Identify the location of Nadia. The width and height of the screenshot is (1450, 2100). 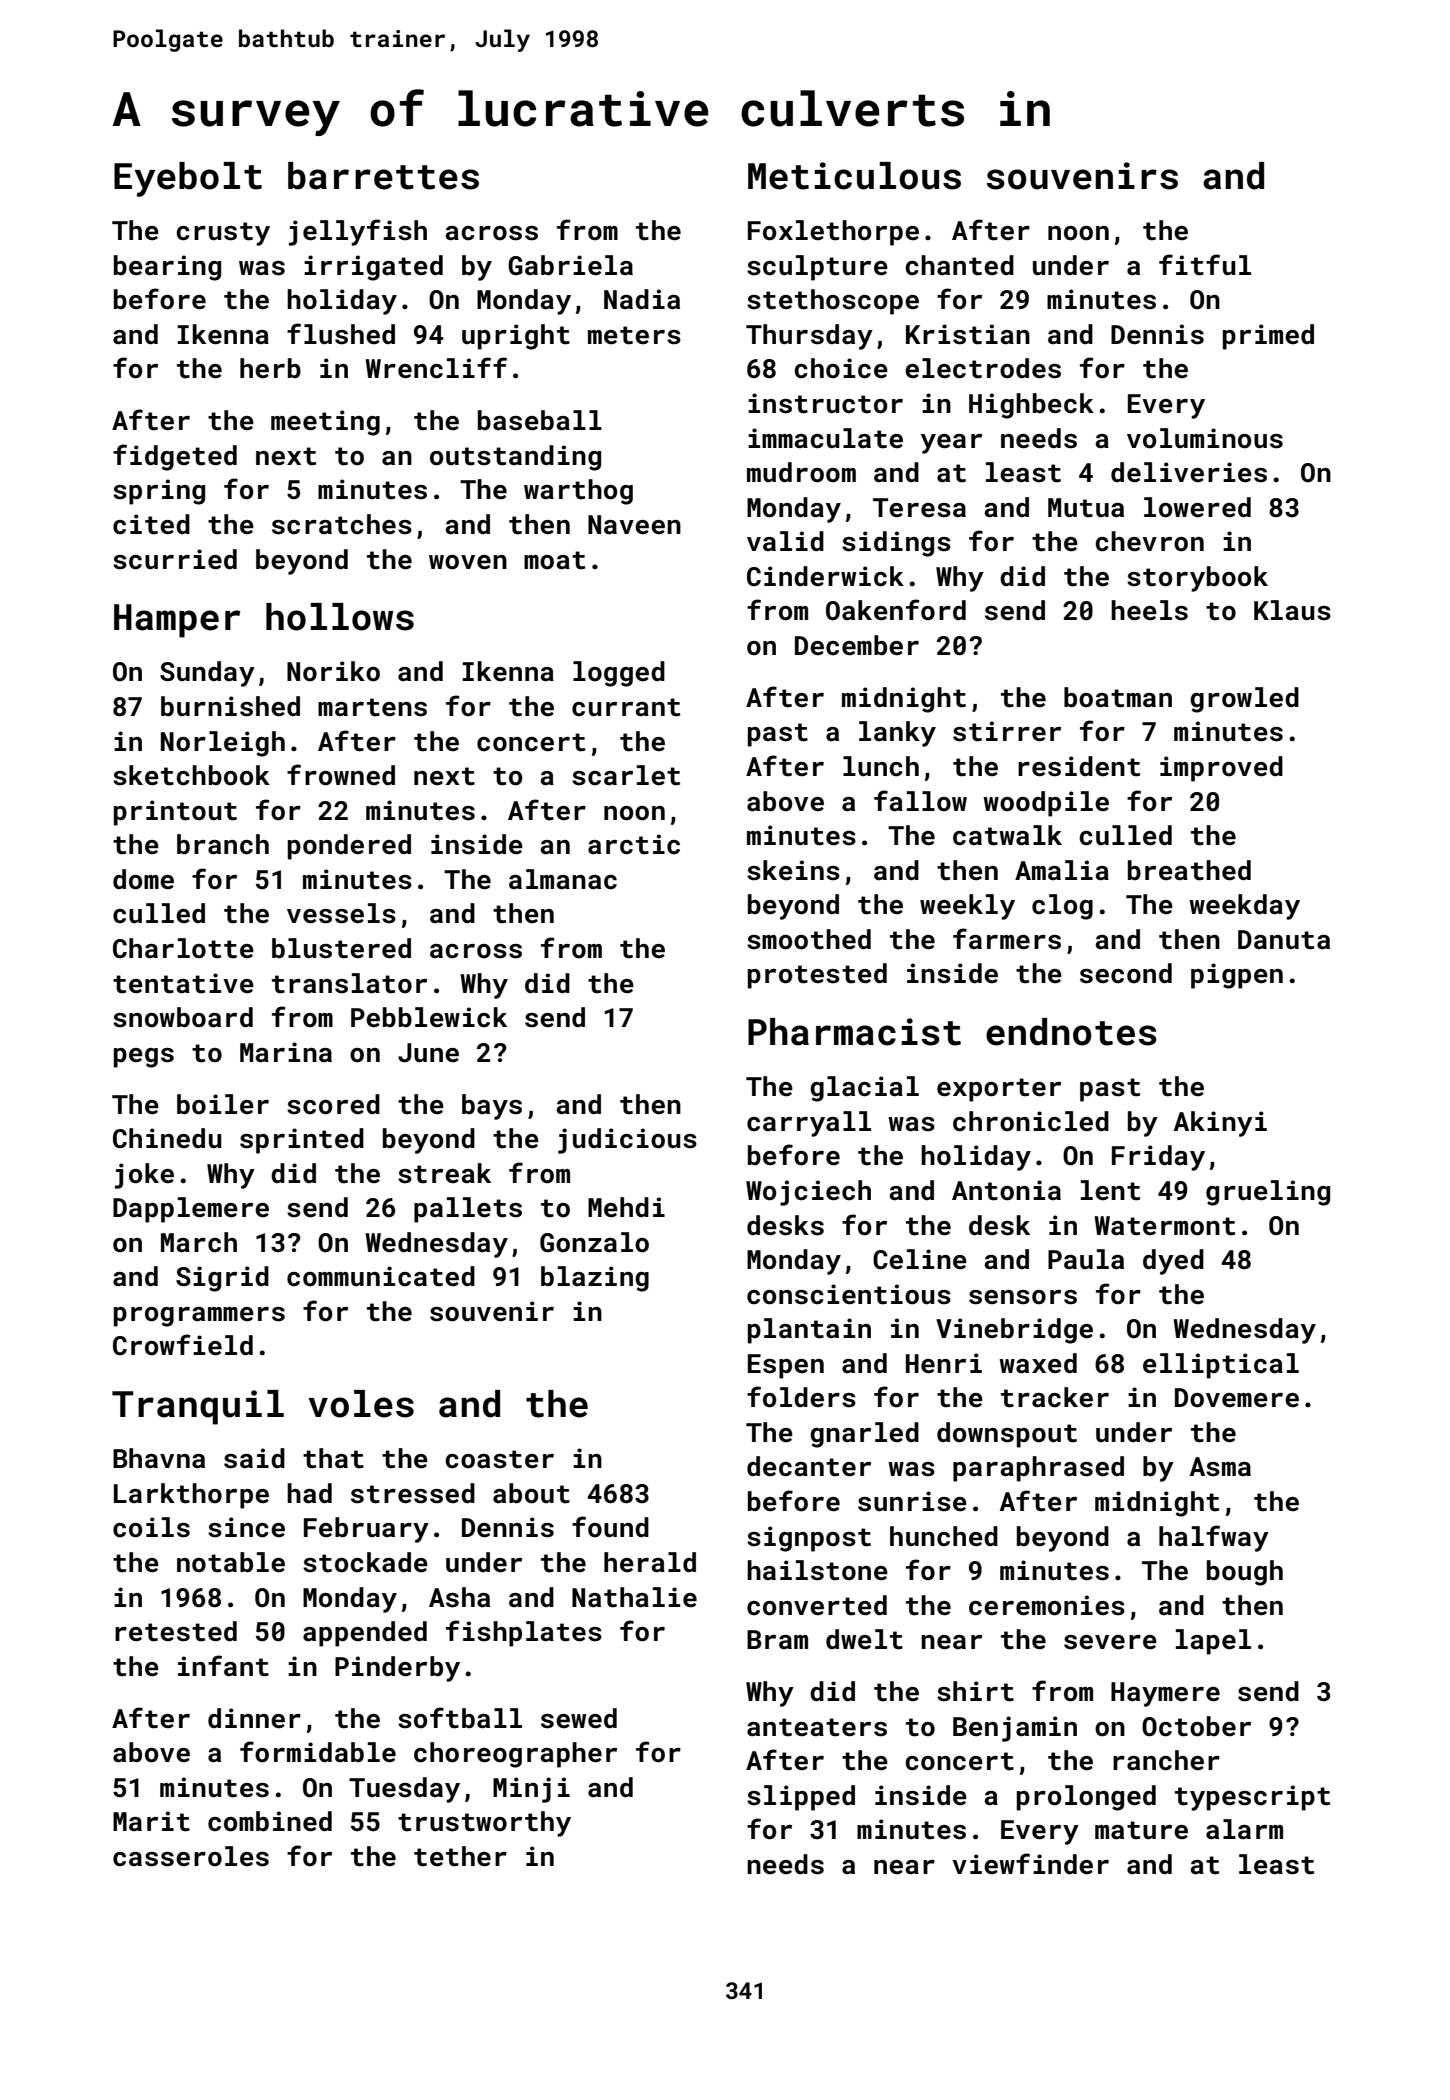
(642, 299).
